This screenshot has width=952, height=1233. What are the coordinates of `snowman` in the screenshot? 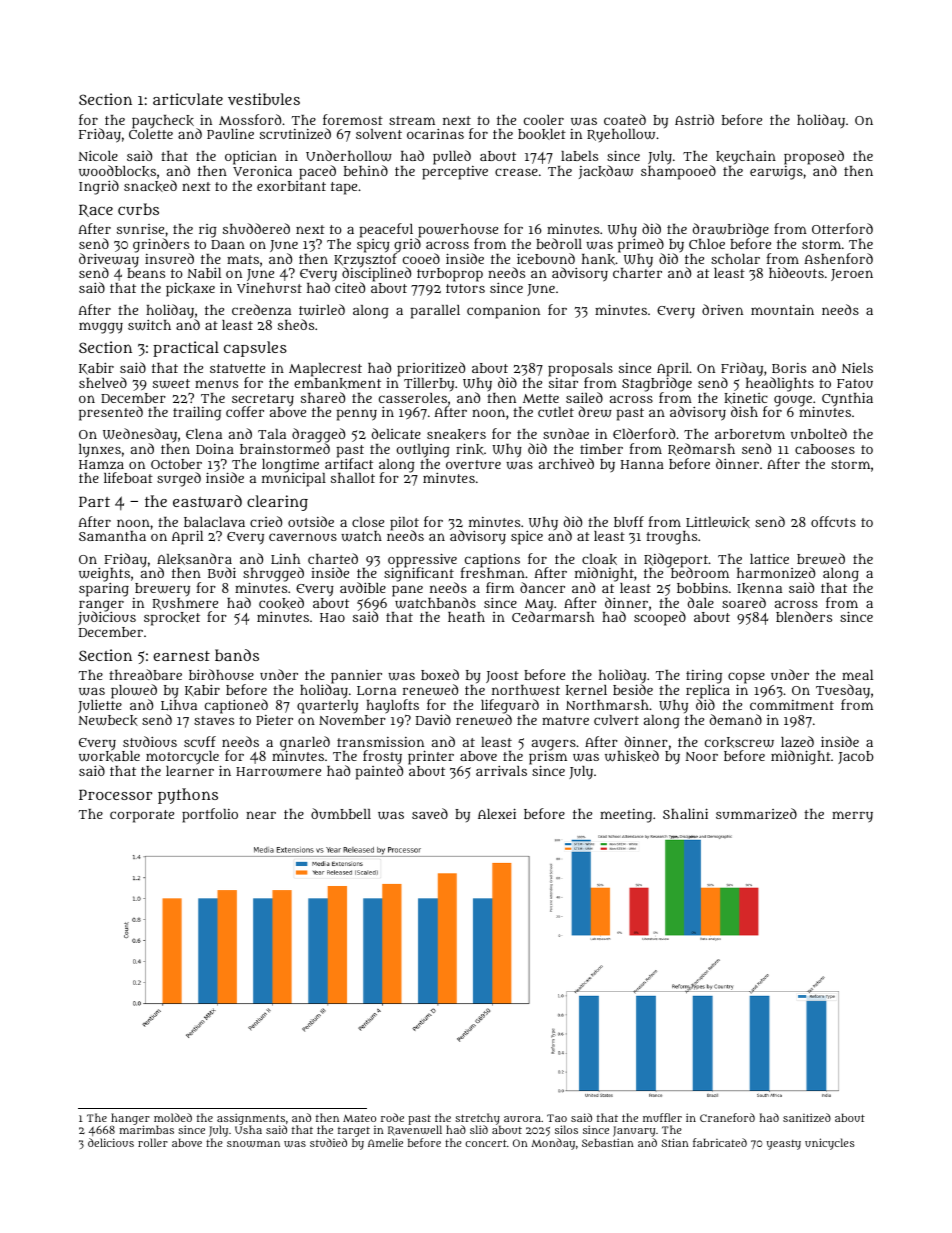 It's located at (253, 1144).
